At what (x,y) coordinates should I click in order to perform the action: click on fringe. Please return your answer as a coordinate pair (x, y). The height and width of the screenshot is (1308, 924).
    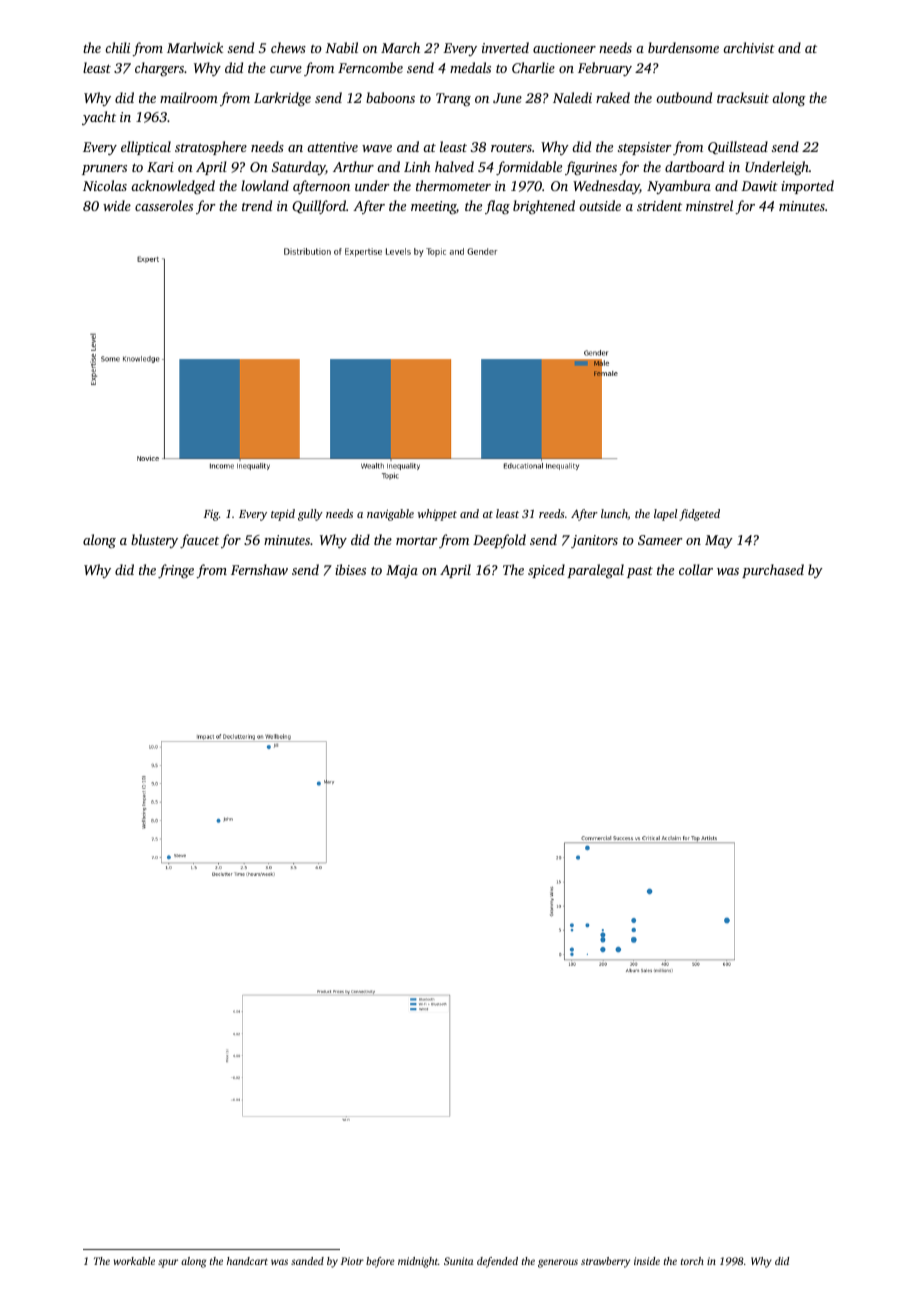
    Looking at the image, I should click on (176, 571).
